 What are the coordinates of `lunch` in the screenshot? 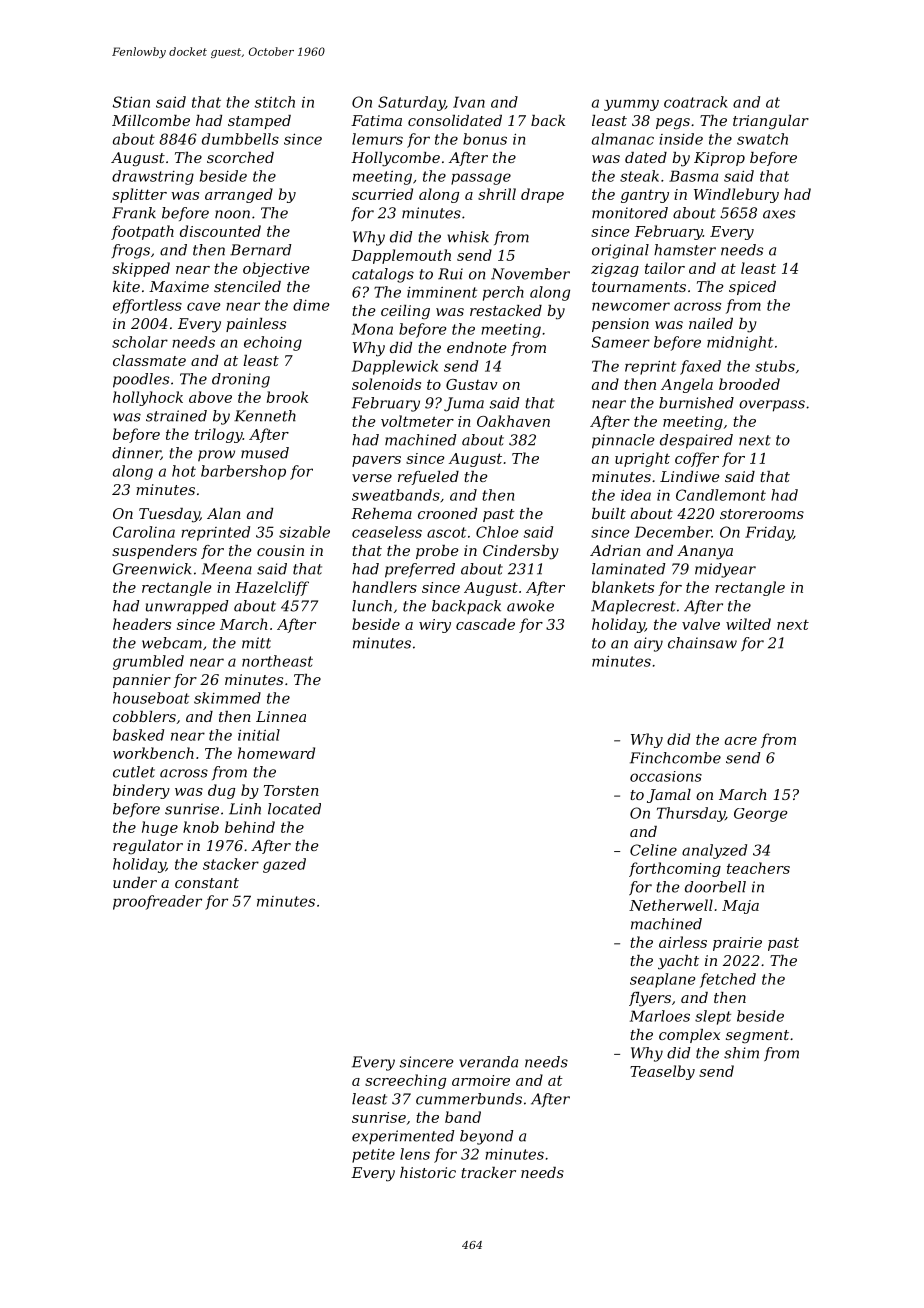 It's located at (372, 606).
